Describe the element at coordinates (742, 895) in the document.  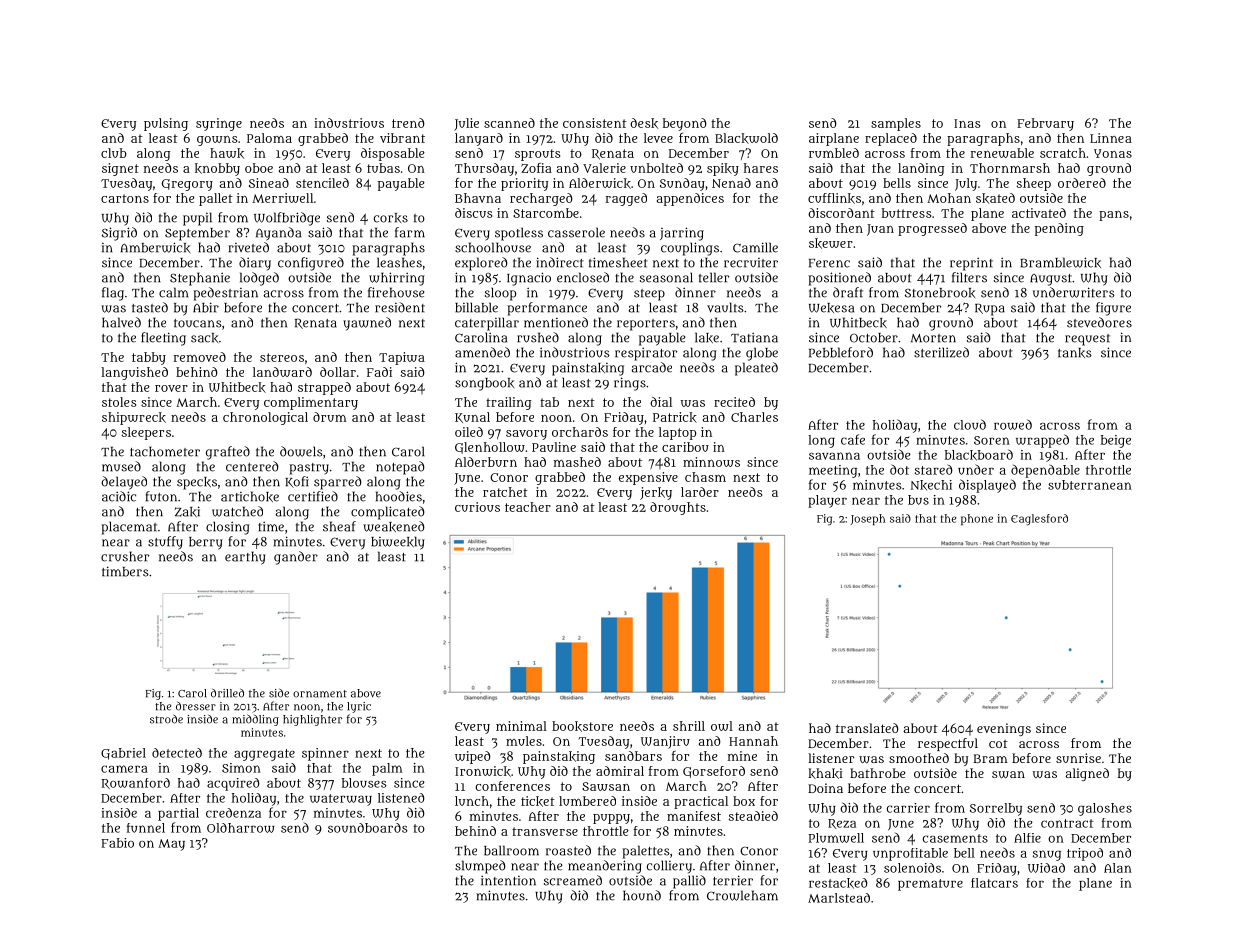
I see `Crowleham` at that location.
